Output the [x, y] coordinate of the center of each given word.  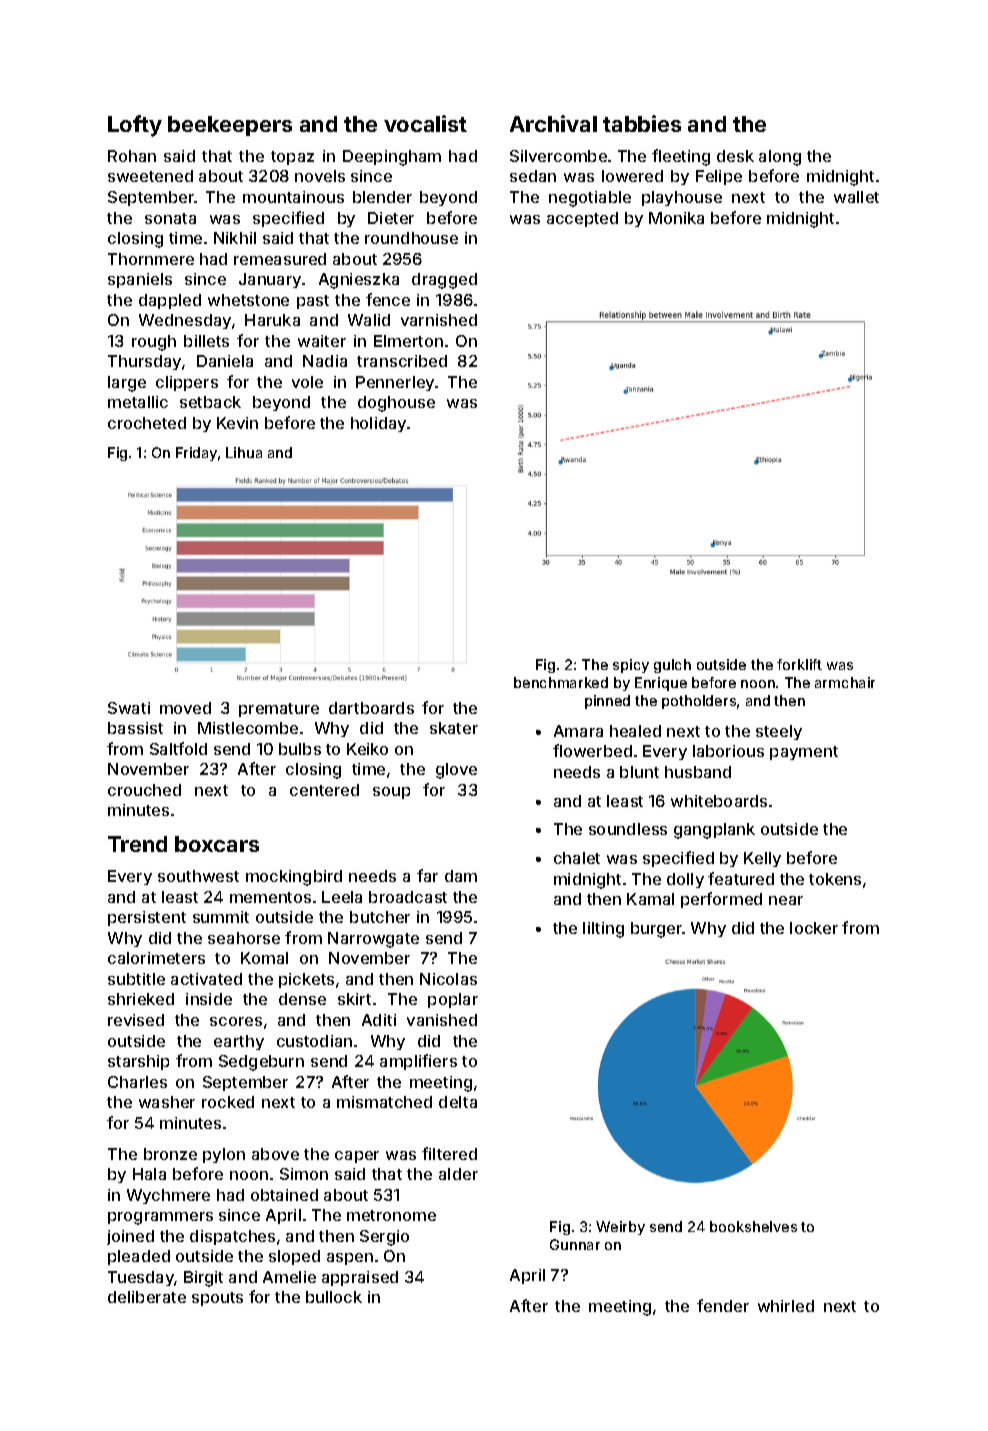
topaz [292, 158]
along [780, 158]
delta [458, 1102]
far [427, 875]
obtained [284, 1195]
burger [657, 930]
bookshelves [753, 1226]
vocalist [425, 123]
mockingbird [294, 878]
